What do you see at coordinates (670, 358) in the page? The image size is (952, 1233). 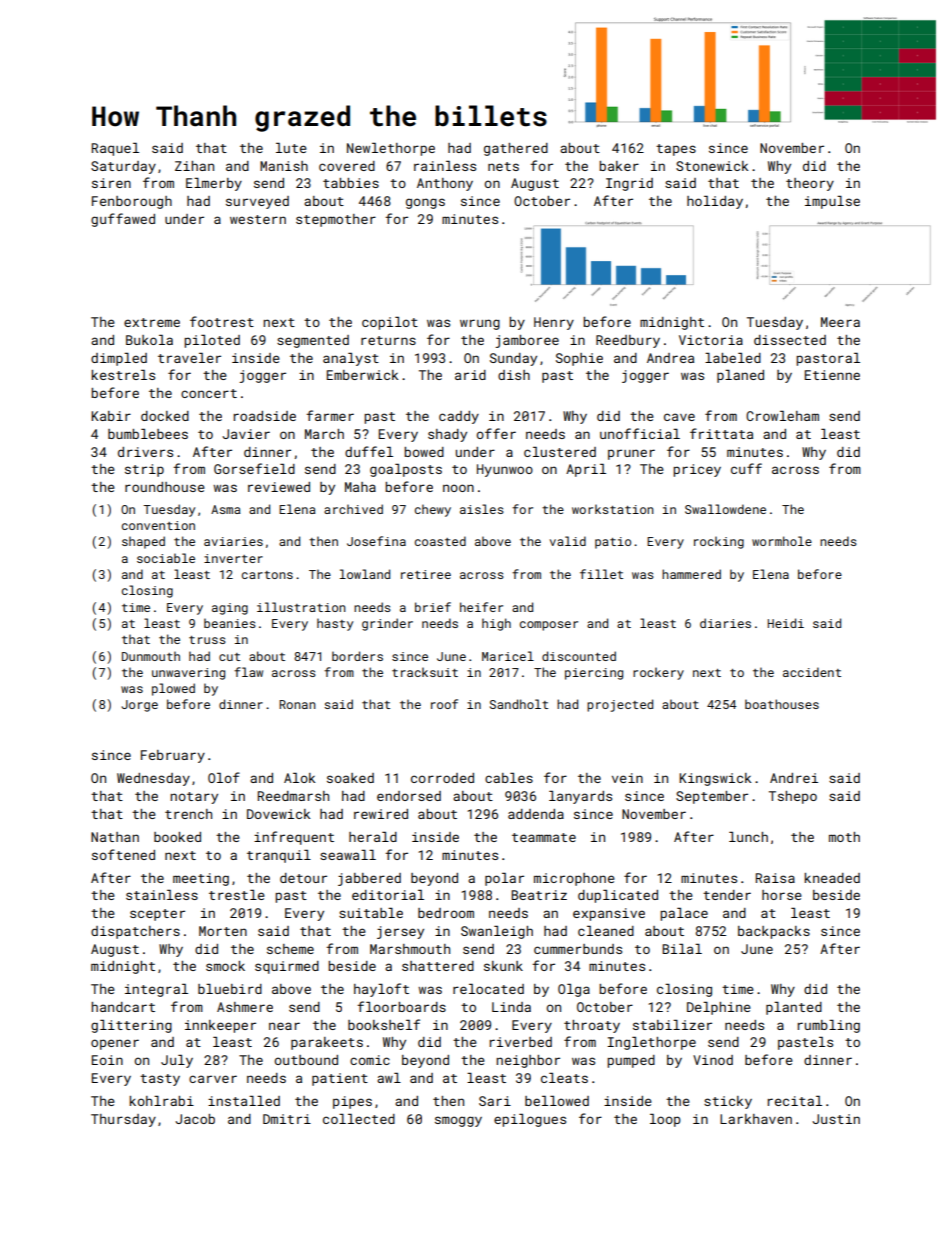 I see `Andrea` at bounding box center [670, 358].
